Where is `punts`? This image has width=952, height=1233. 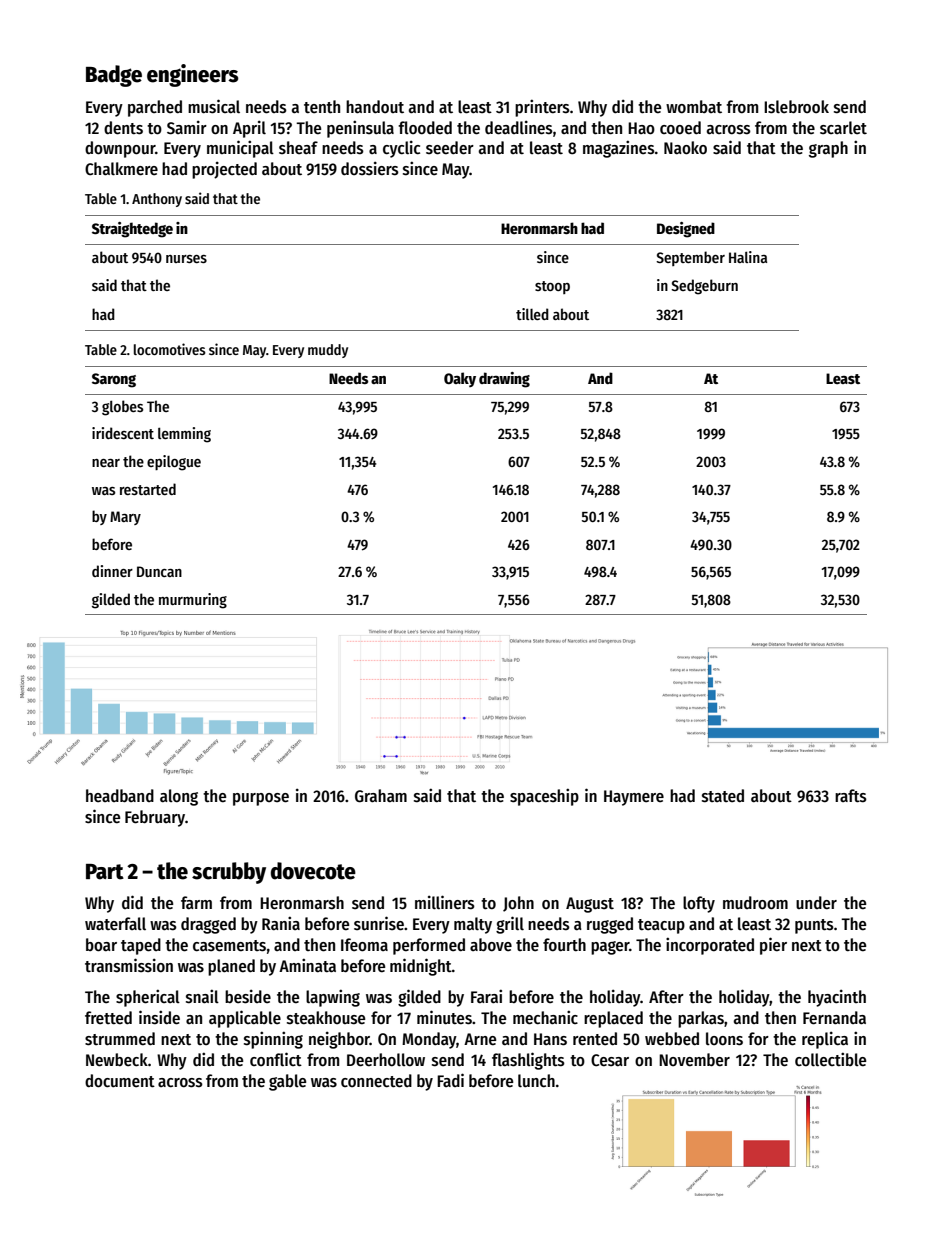
punts is located at coordinates (814, 926).
